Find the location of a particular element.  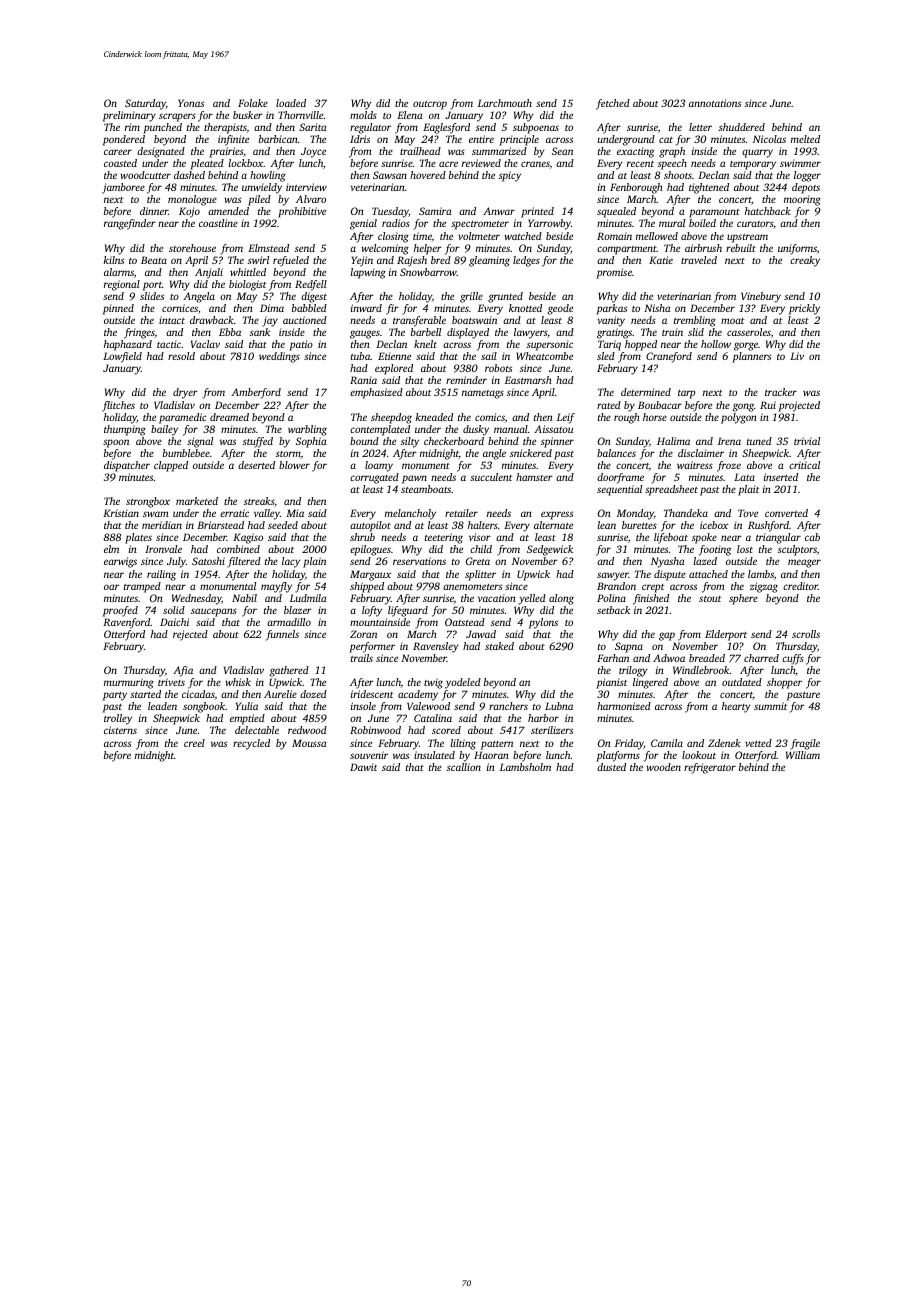

grille is located at coordinates (471, 297).
